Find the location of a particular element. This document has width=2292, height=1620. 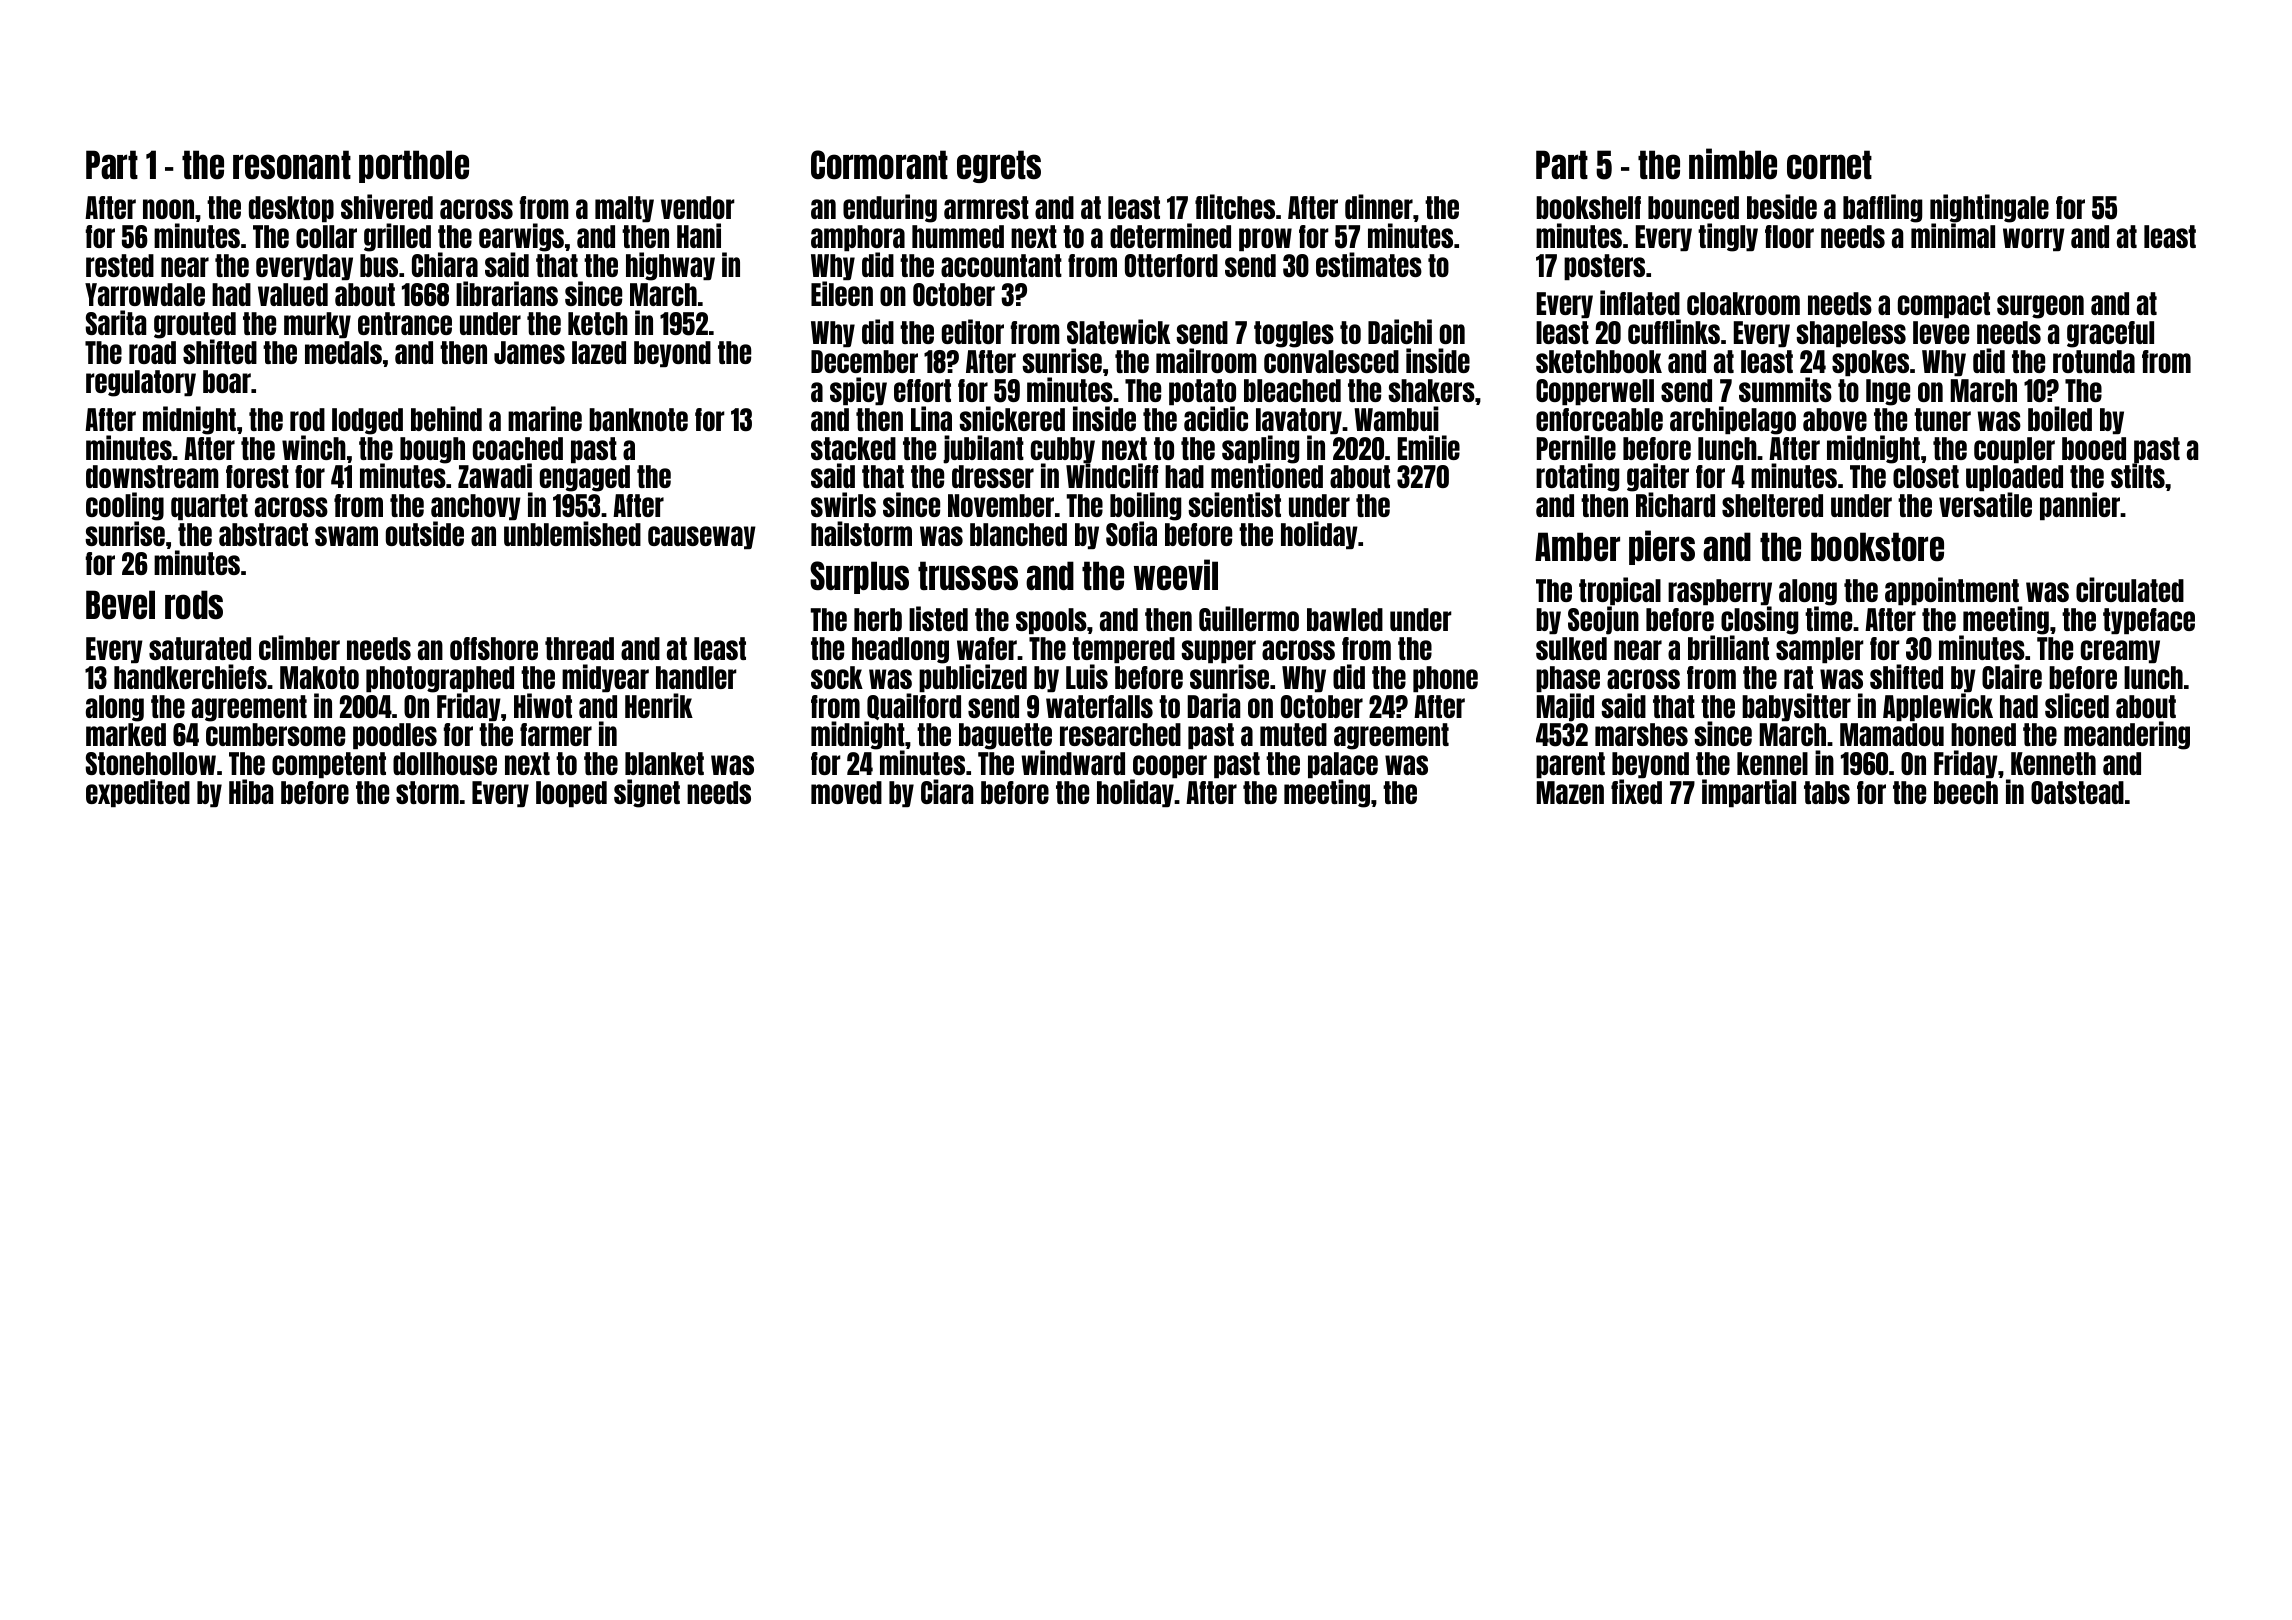

resonant is located at coordinates (292, 164).
